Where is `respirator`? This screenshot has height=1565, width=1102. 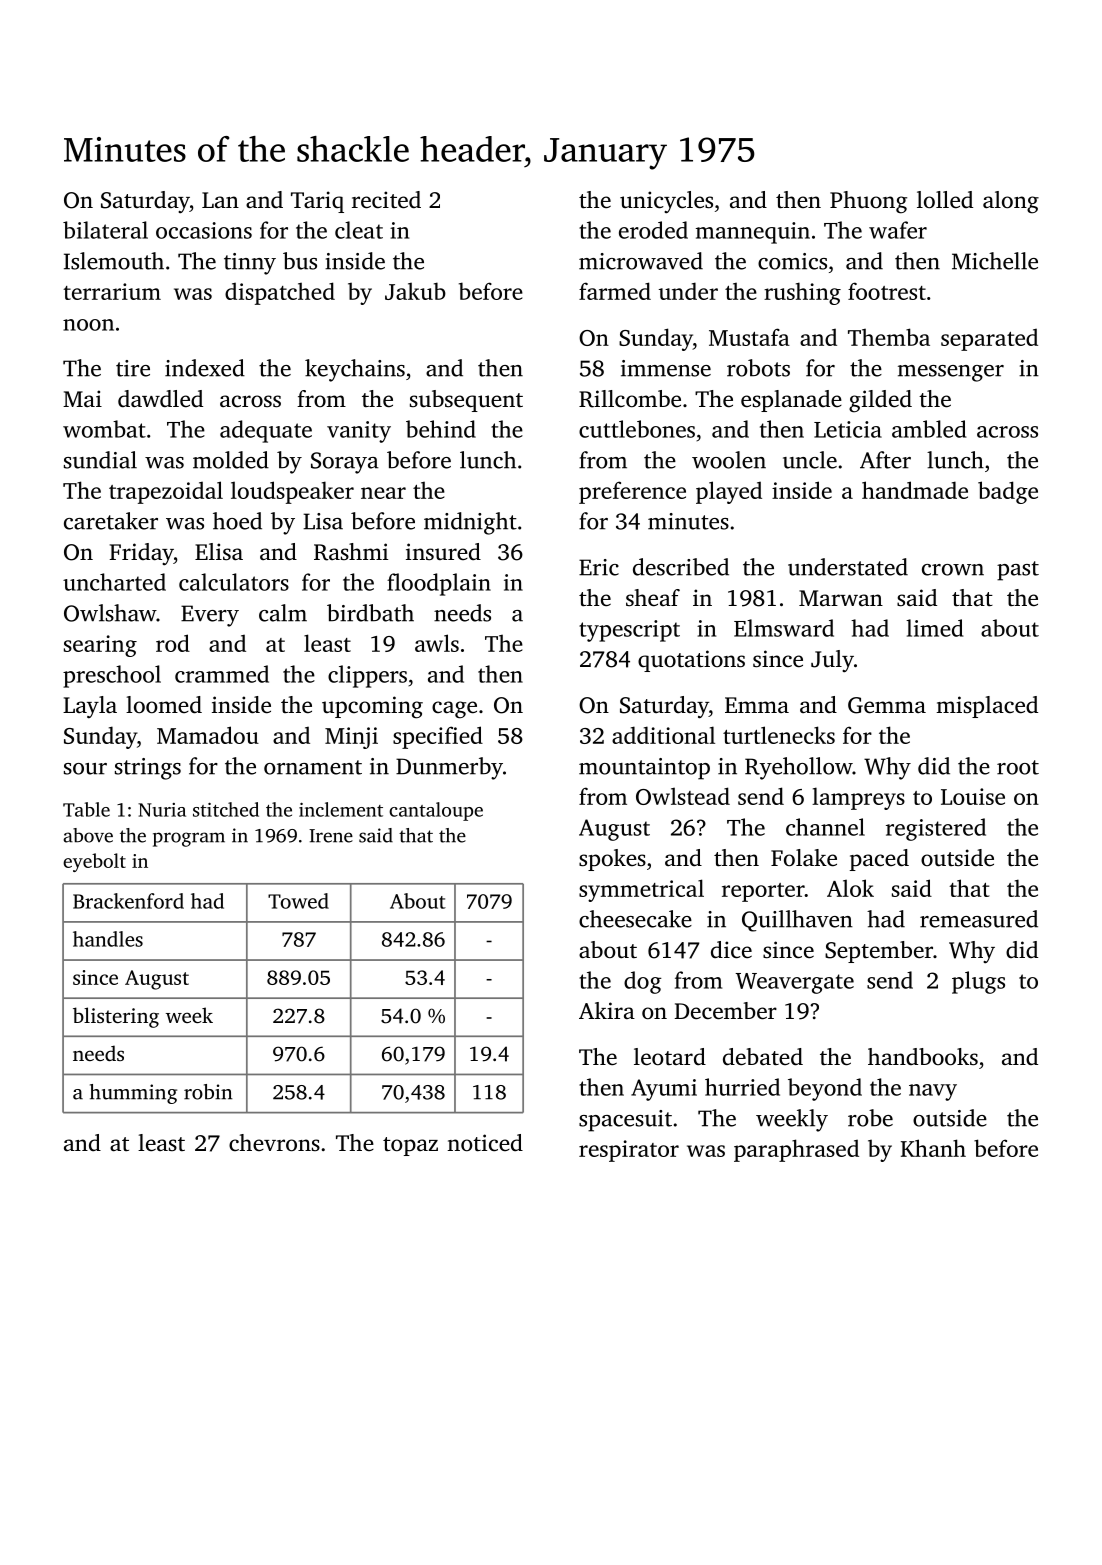 respirator is located at coordinates (629, 1151).
